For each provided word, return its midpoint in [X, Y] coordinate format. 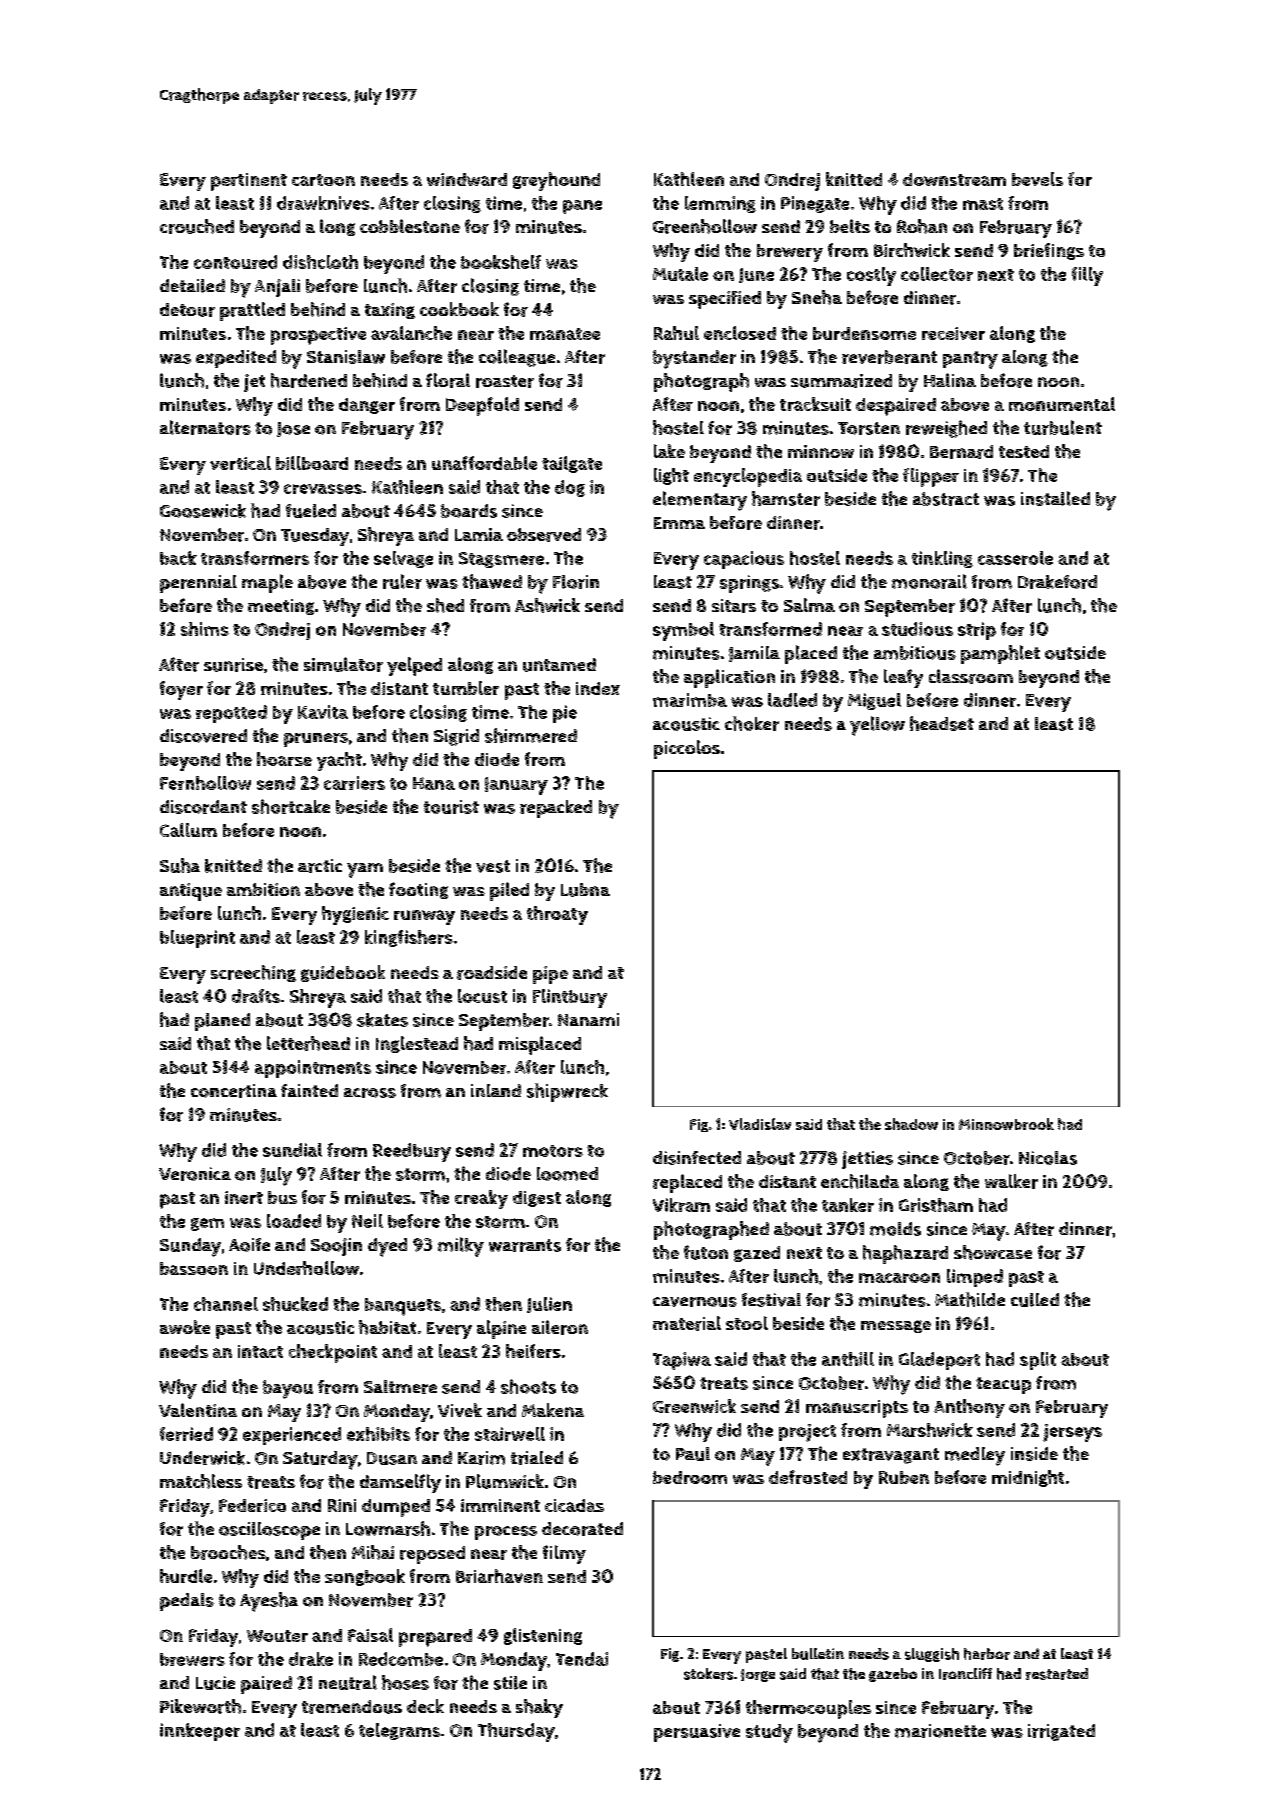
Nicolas [1048, 1158]
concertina [234, 1091]
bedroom [690, 1477]
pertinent [249, 182]
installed [1055, 498]
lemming [720, 204]
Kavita [323, 712]
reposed [432, 1555]
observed [544, 535]
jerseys [1072, 1433]
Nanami [588, 1019]
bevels [1037, 179]
